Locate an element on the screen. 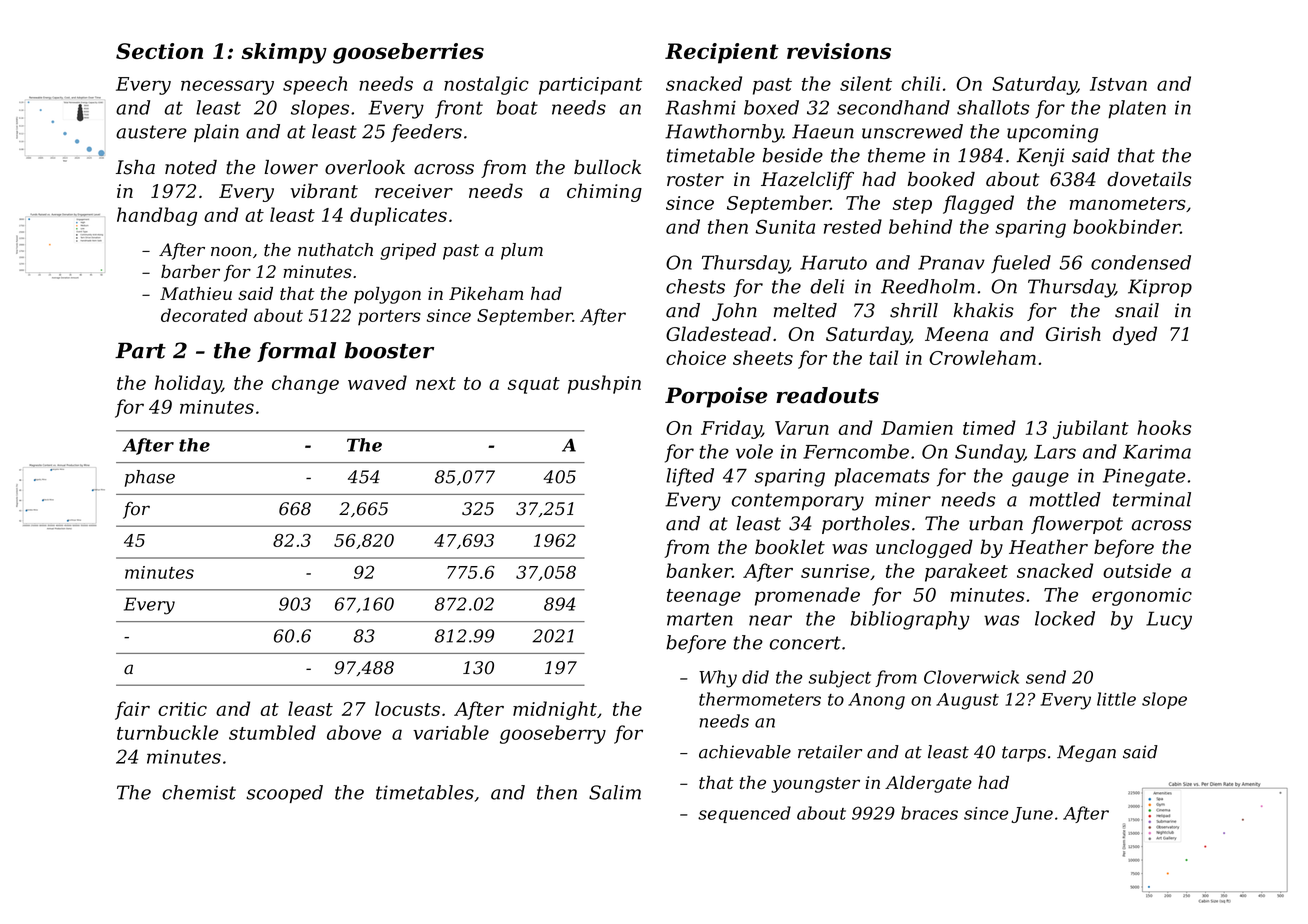 The height and width of the screenshot is (924, 1308). Mathieu is located at coordinates (196, 293).
